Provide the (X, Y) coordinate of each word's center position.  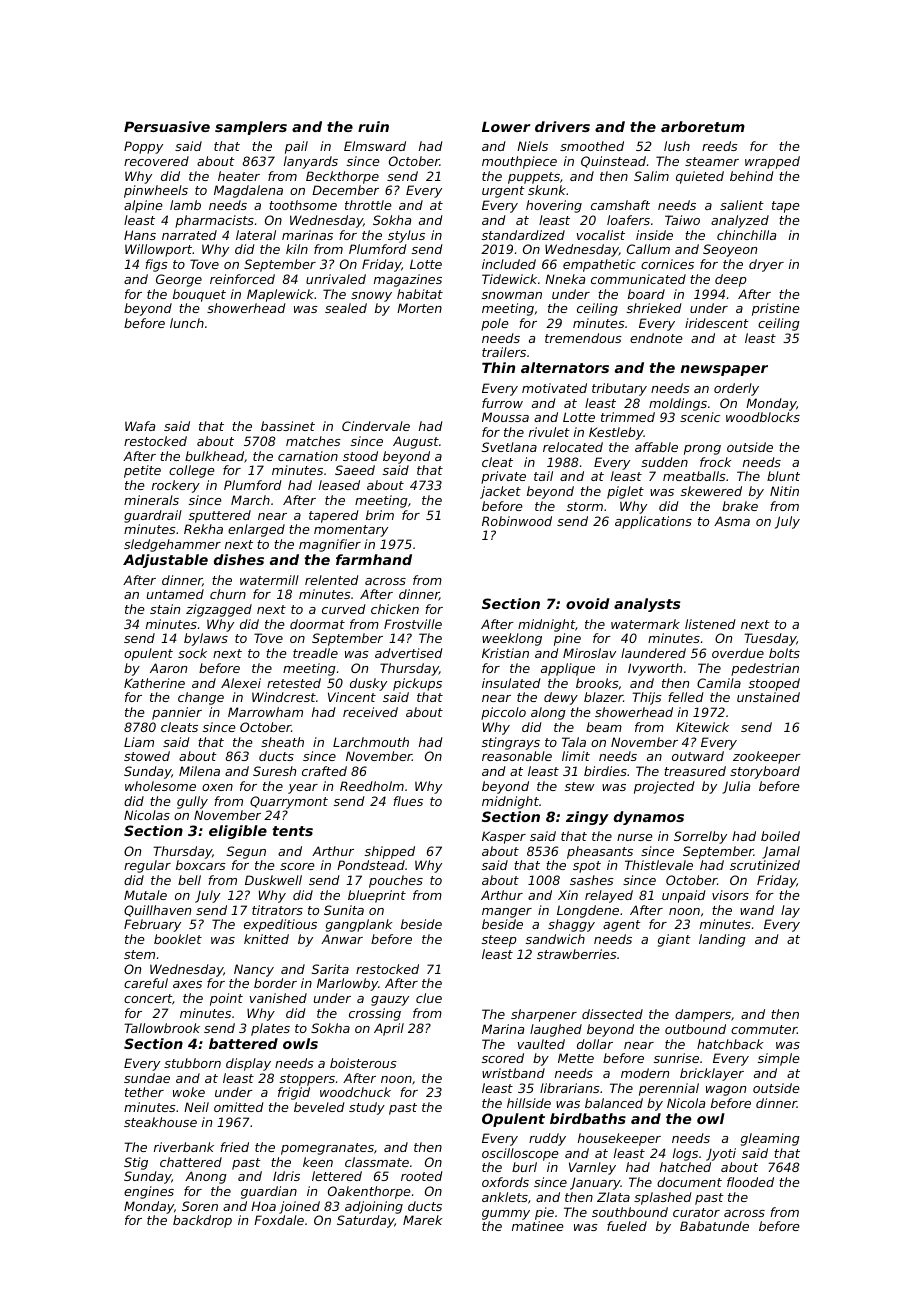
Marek (422, 1220)
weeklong (512, 639)
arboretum (703, 126)
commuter (764, 1029)
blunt (783, 476)
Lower (506, 126)
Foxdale (279, 1220)
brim (380, 515)
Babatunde (714, 1226)
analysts (647, 605)
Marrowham (265, 712)
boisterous (363, 1063)
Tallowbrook (162, 1028)
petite (142, 471)
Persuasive (167, 126)
